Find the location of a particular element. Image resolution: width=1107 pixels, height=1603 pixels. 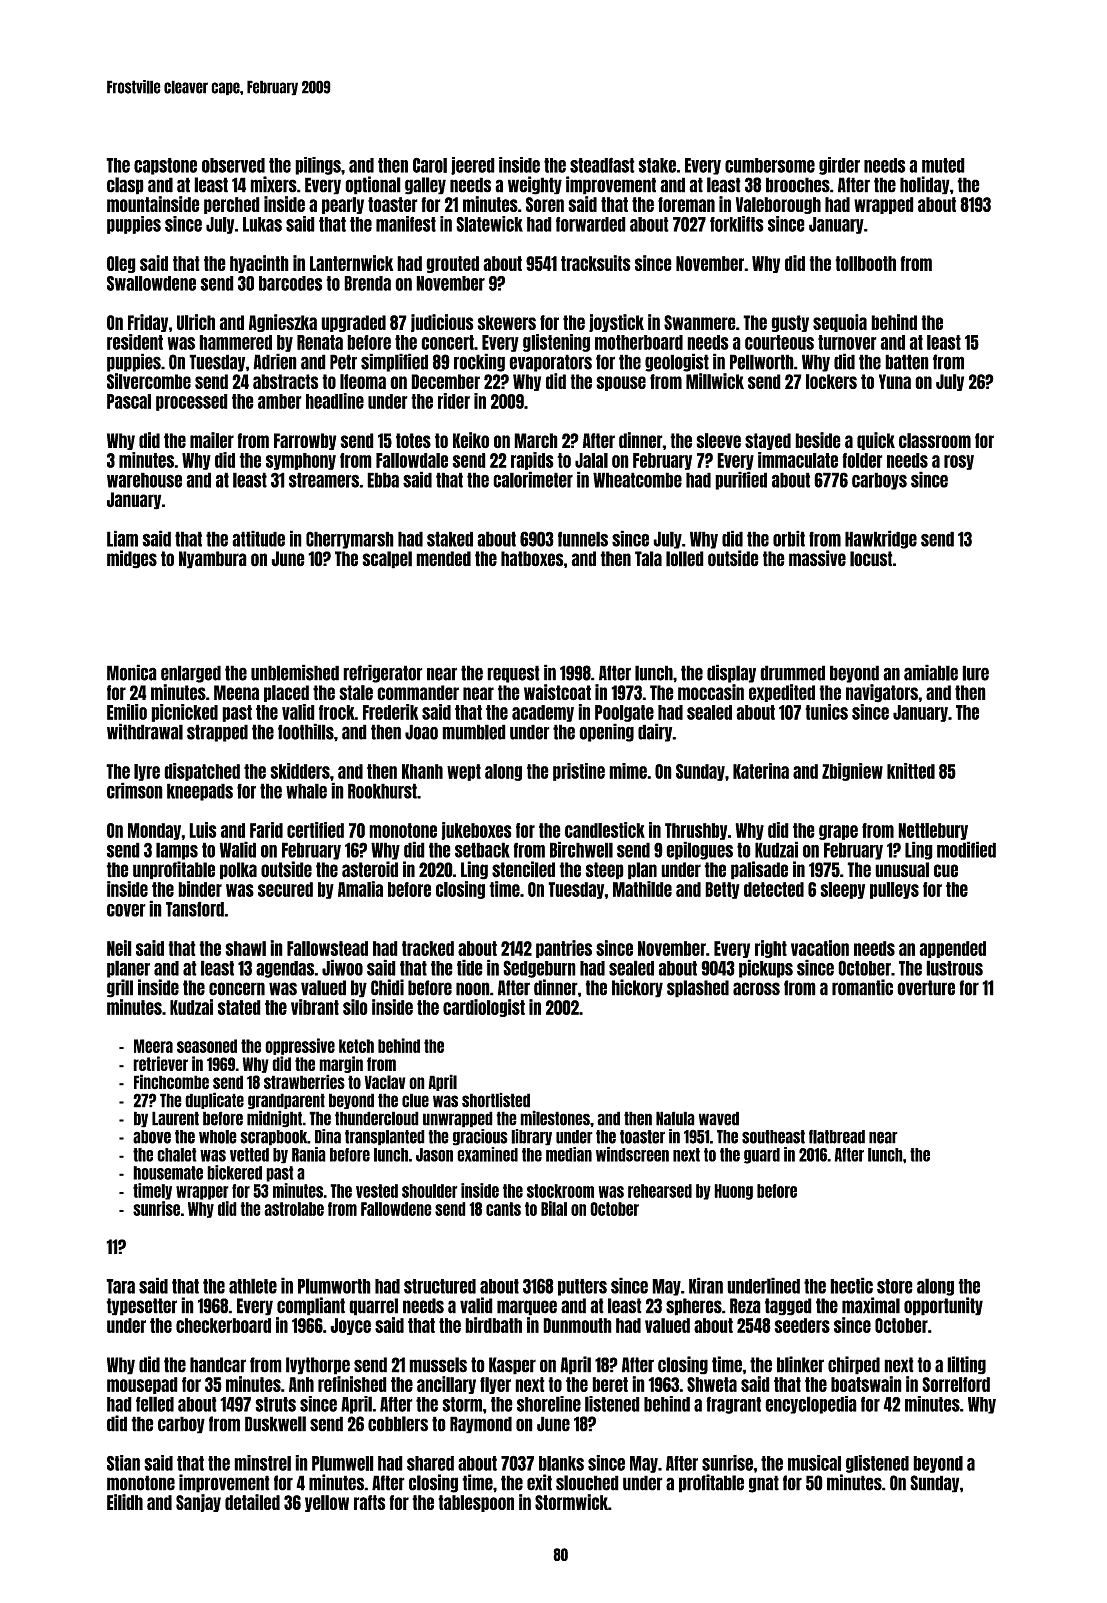

Kiran is located at coordinates (706, 1285).
